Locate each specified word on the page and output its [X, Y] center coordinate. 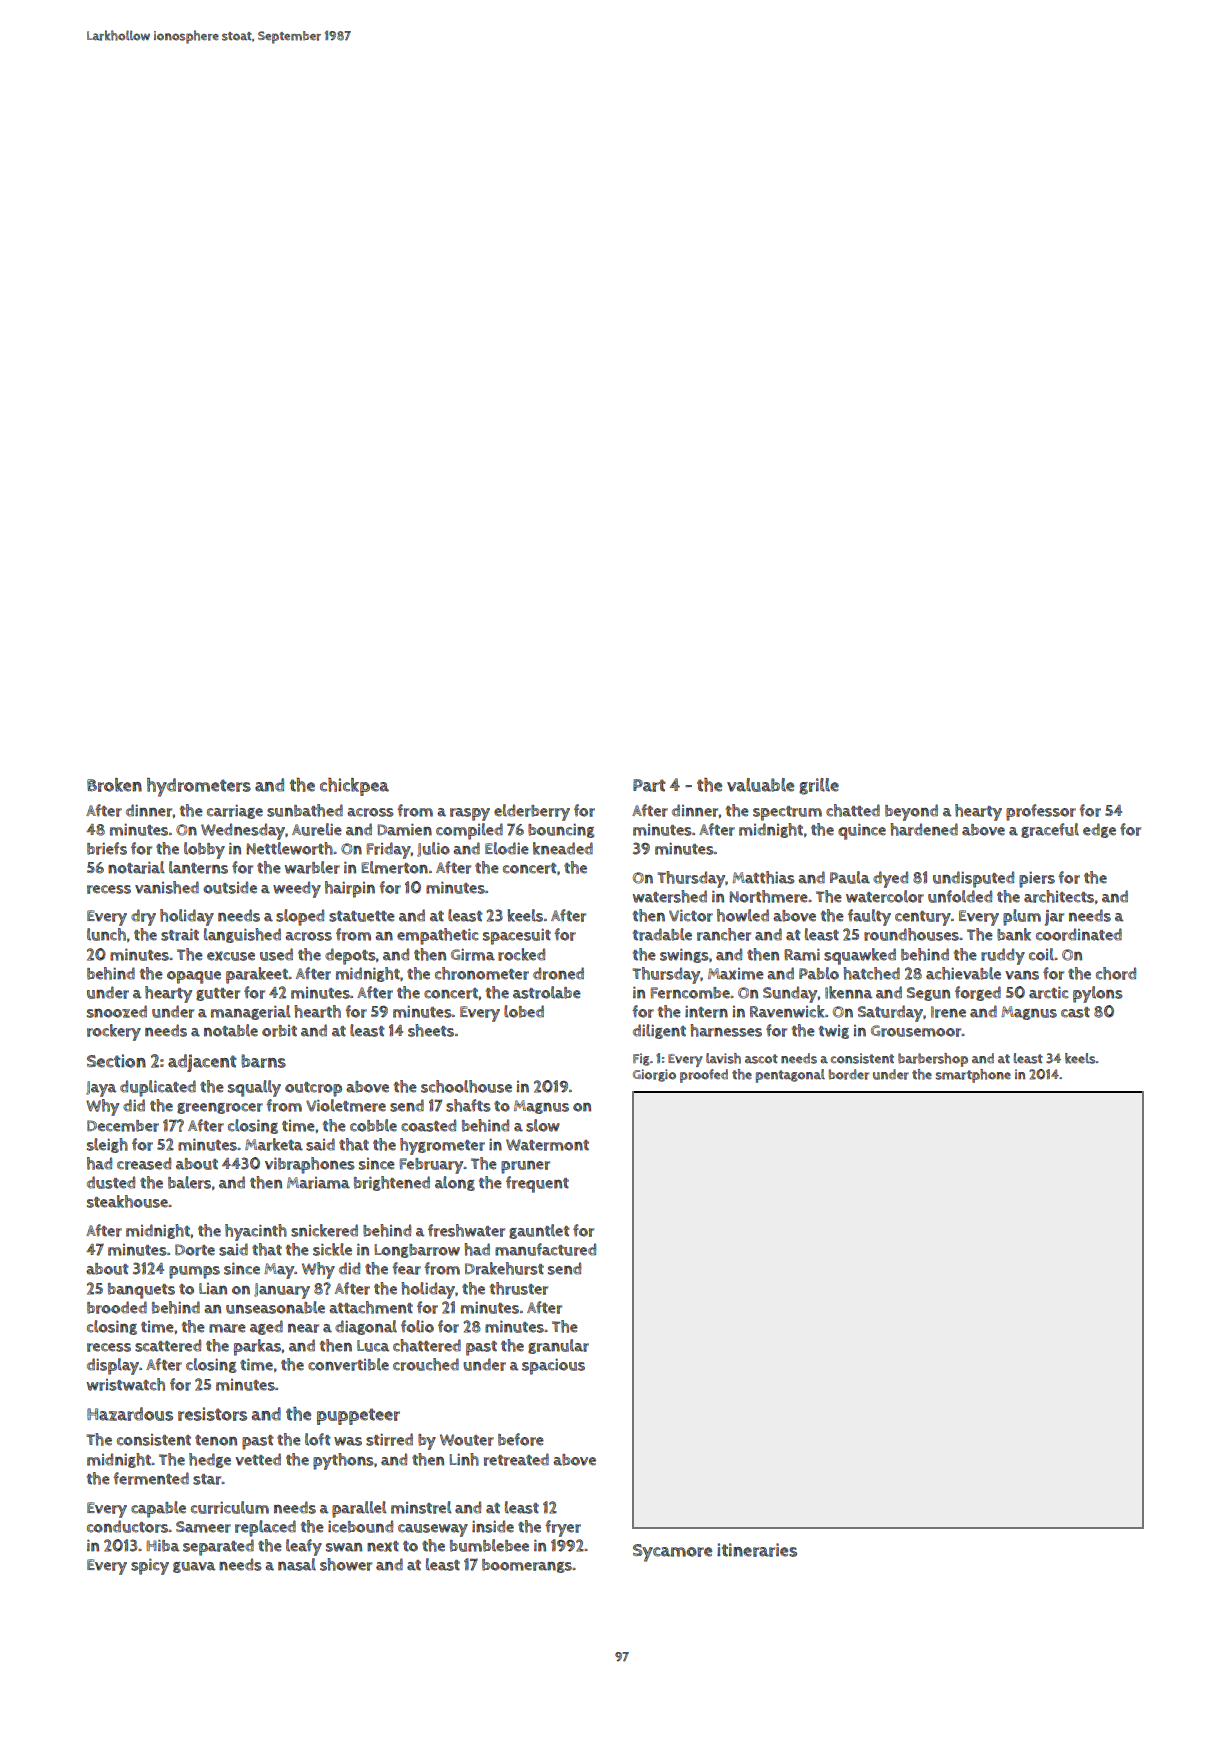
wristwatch [126, 1384]
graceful [1050, 830]
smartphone [973, 1076]
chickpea [354, 787]
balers [189, 1182]
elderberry [532, 812]
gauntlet [539, 1231]
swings [684, 955]
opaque [194, 977]
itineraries [757, 1550]
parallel [359, 1509]
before [521, 1439]
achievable [963, 973]
